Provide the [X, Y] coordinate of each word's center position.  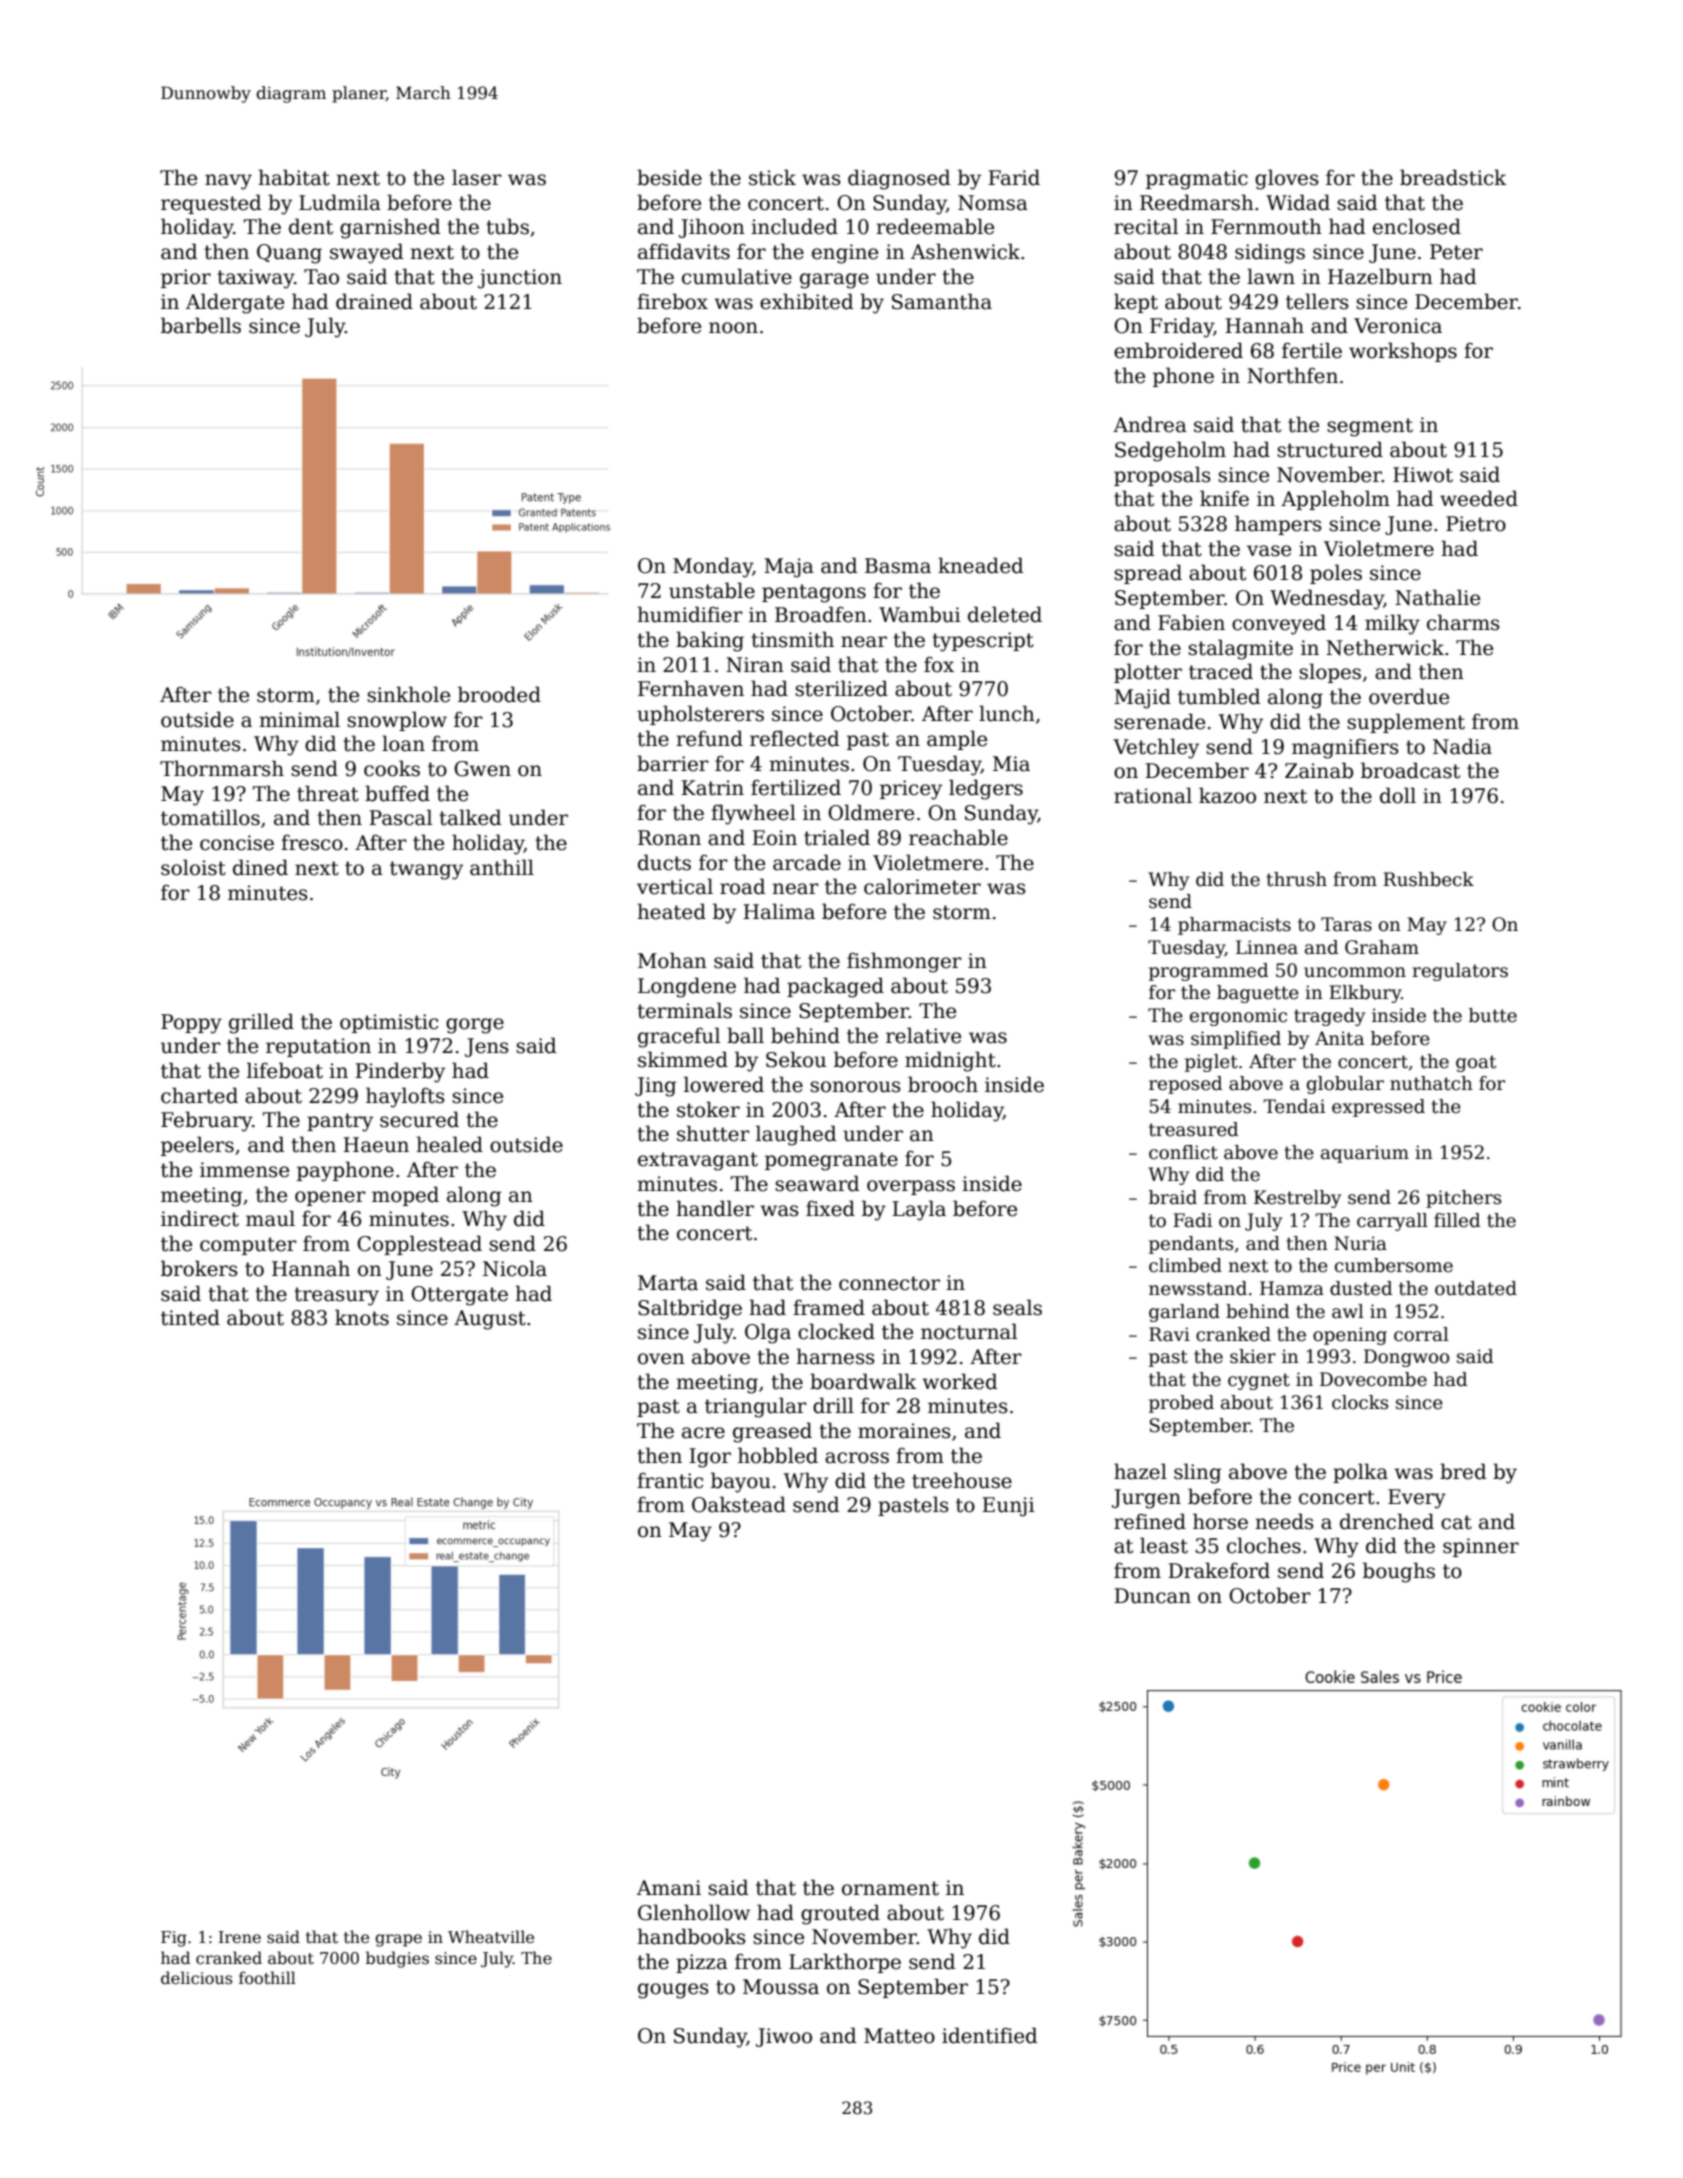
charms [1463, 622]
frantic [670, 1481]
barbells [201, 325]
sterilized [841, 688]
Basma [898, 566]
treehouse [962, 1480]
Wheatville [491, 1937]
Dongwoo [1406, 1358]
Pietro [1476, 524]
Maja [789, 568]
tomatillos [210, 817]
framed [829, 1307]
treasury [336, 1296]
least [1164, 1545]
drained [374, 301]
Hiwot [1423, 475]
